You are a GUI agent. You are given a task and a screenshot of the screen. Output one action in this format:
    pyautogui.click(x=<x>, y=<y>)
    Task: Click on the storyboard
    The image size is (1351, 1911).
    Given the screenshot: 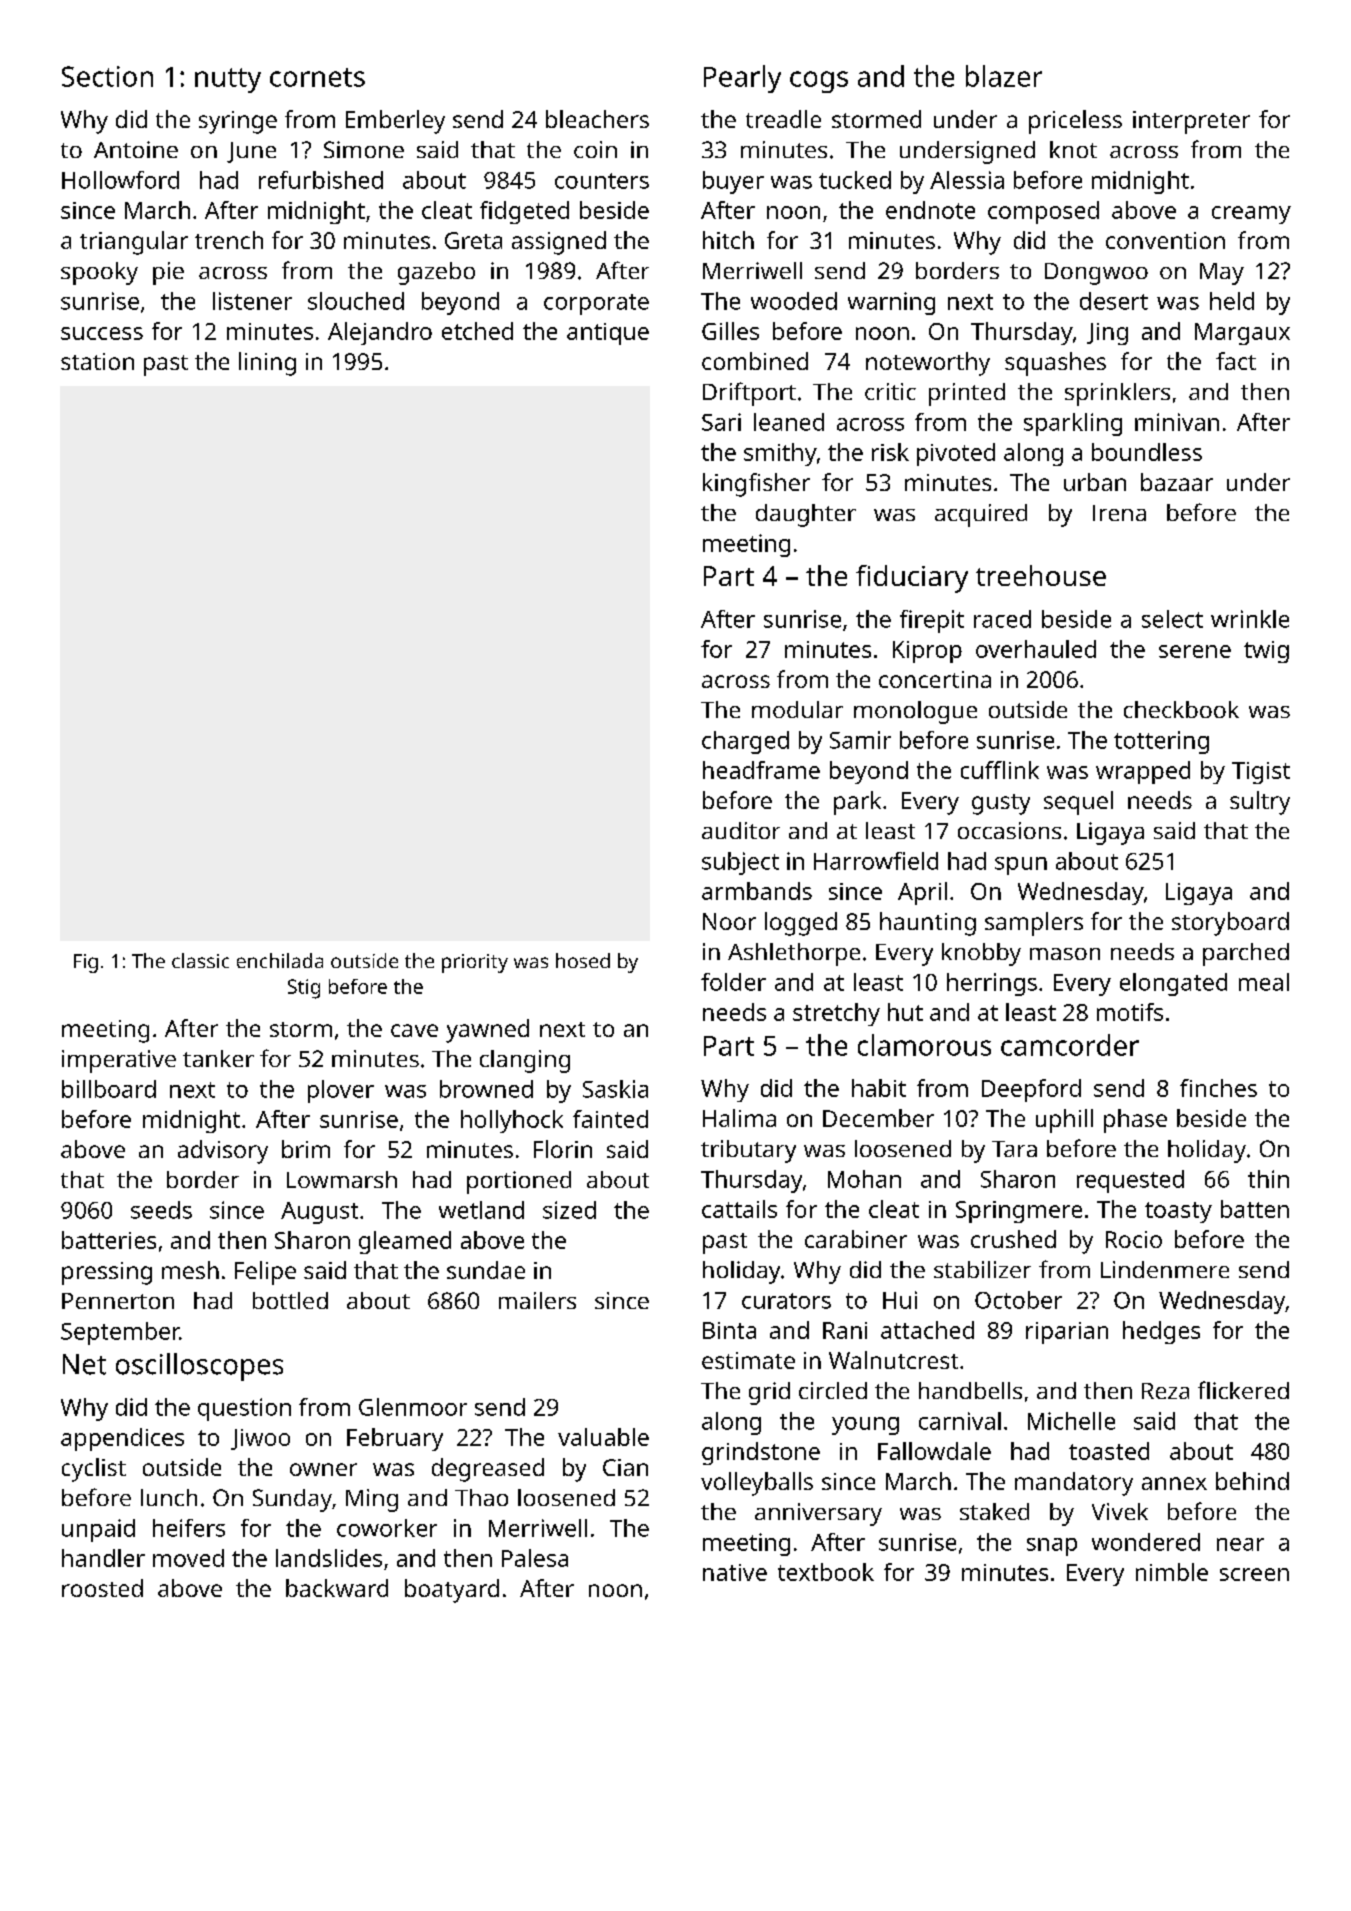 What is the action you would take?
    pyautogui.click(x=1230, y=924)
